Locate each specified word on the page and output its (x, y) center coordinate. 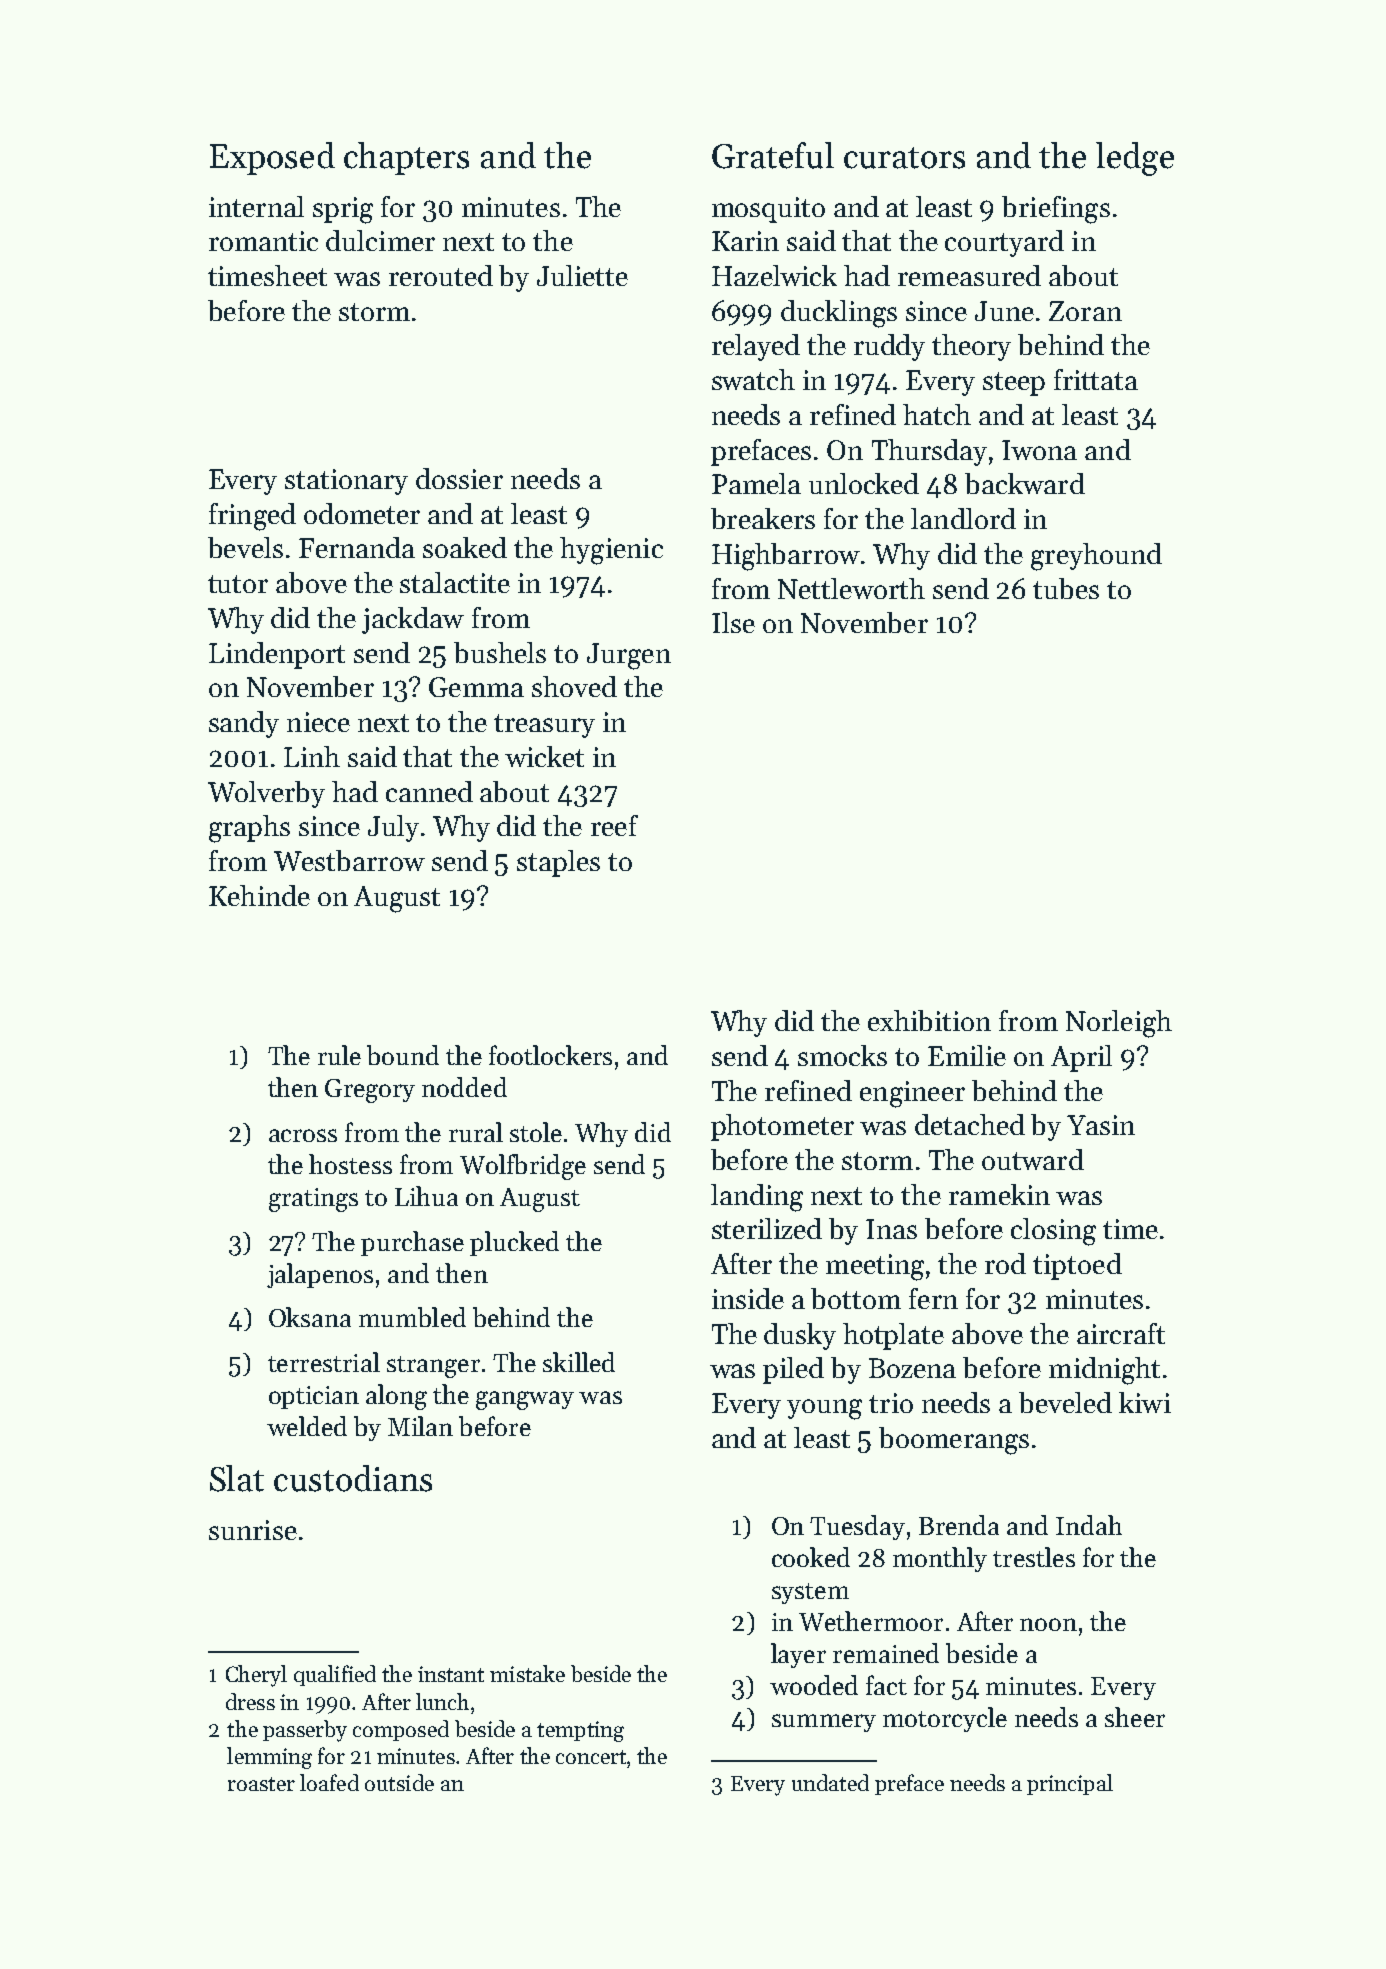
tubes (1066, 588)
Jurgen (629, 656)
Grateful (773, 155)
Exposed (272, 158)
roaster (261, 1784)
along (396, 1397)
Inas (891, 1229)
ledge (1135, 159)
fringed (252, 517)
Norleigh (1119, 1024)
